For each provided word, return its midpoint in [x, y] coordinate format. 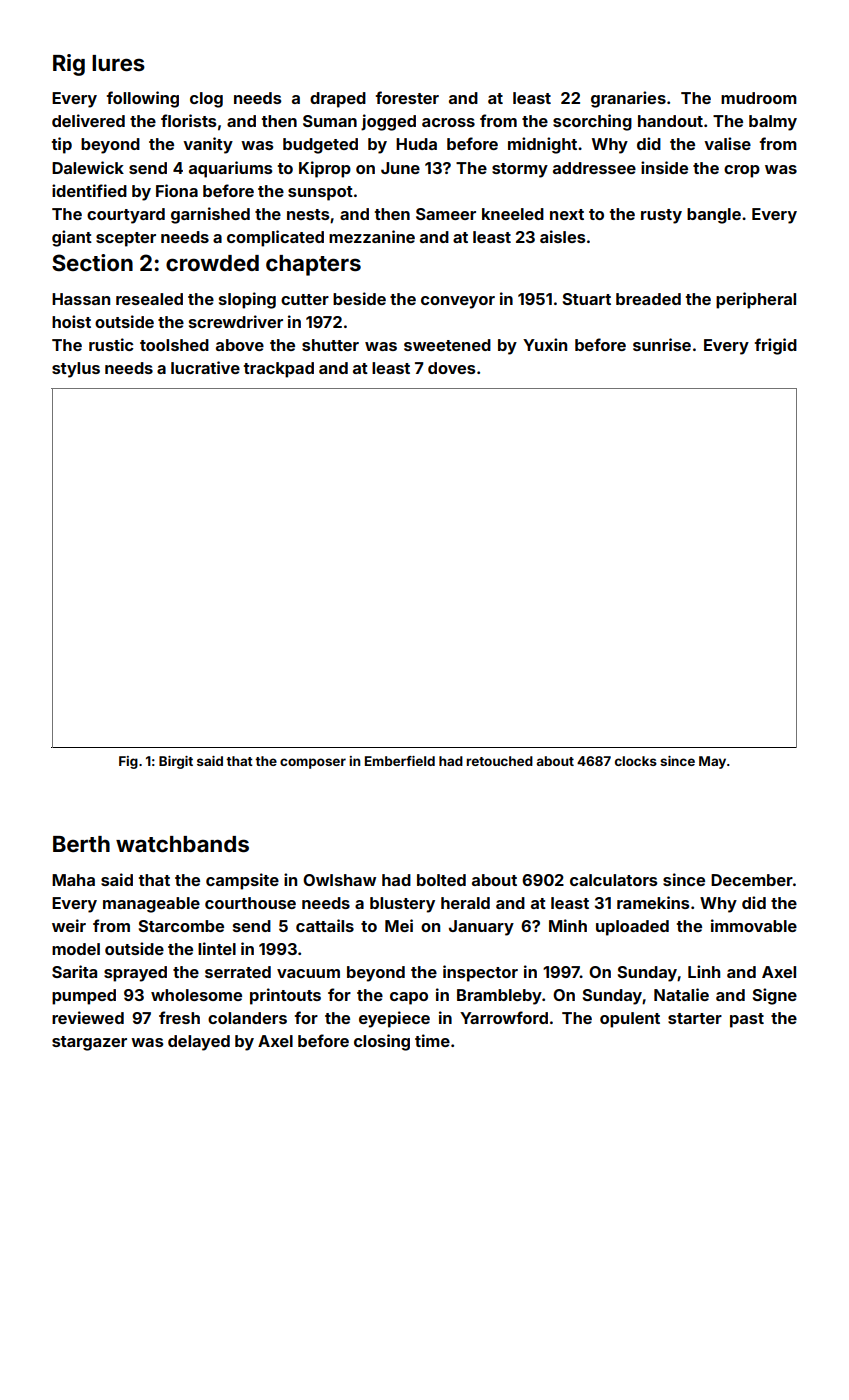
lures [118, 63]
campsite [242, 881]
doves [452, 368]
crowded [212, 263]
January [481, 928]
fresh [179, 1017]
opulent [630, 1020]
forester [407, 97]
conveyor [458, 302]
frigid [776, 346]
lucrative [205, 367]
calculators [614, 880]
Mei [399, 925]
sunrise [662, 344]
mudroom [759, 98]
